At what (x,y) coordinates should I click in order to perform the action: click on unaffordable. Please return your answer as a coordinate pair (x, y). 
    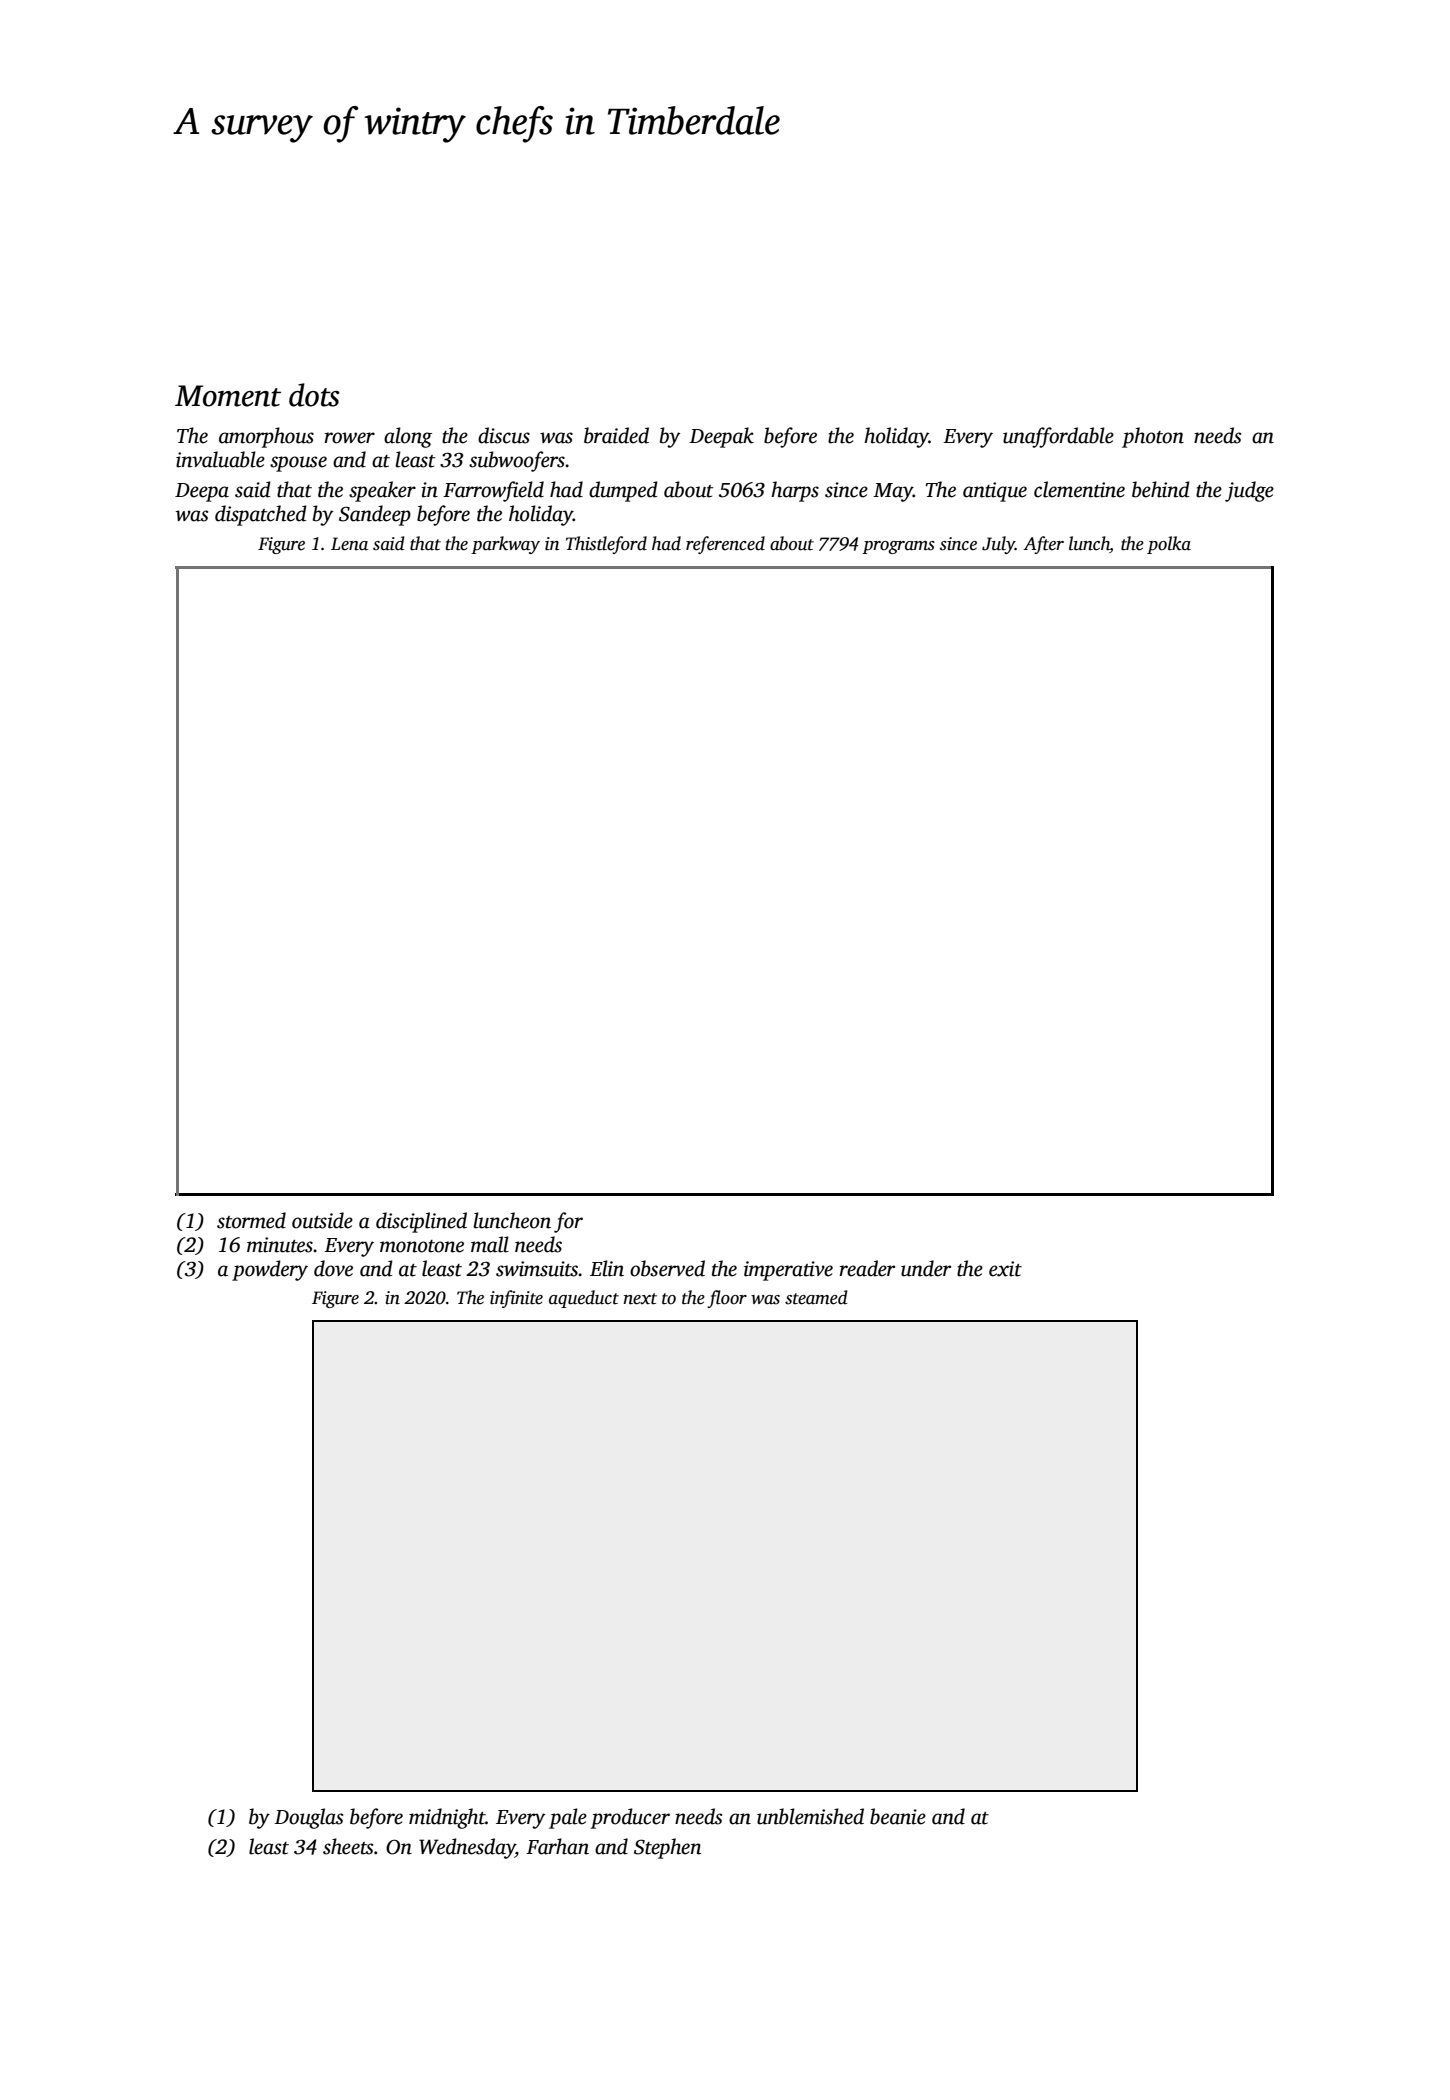
    Looking at the image, I should click on (1058, 437).
